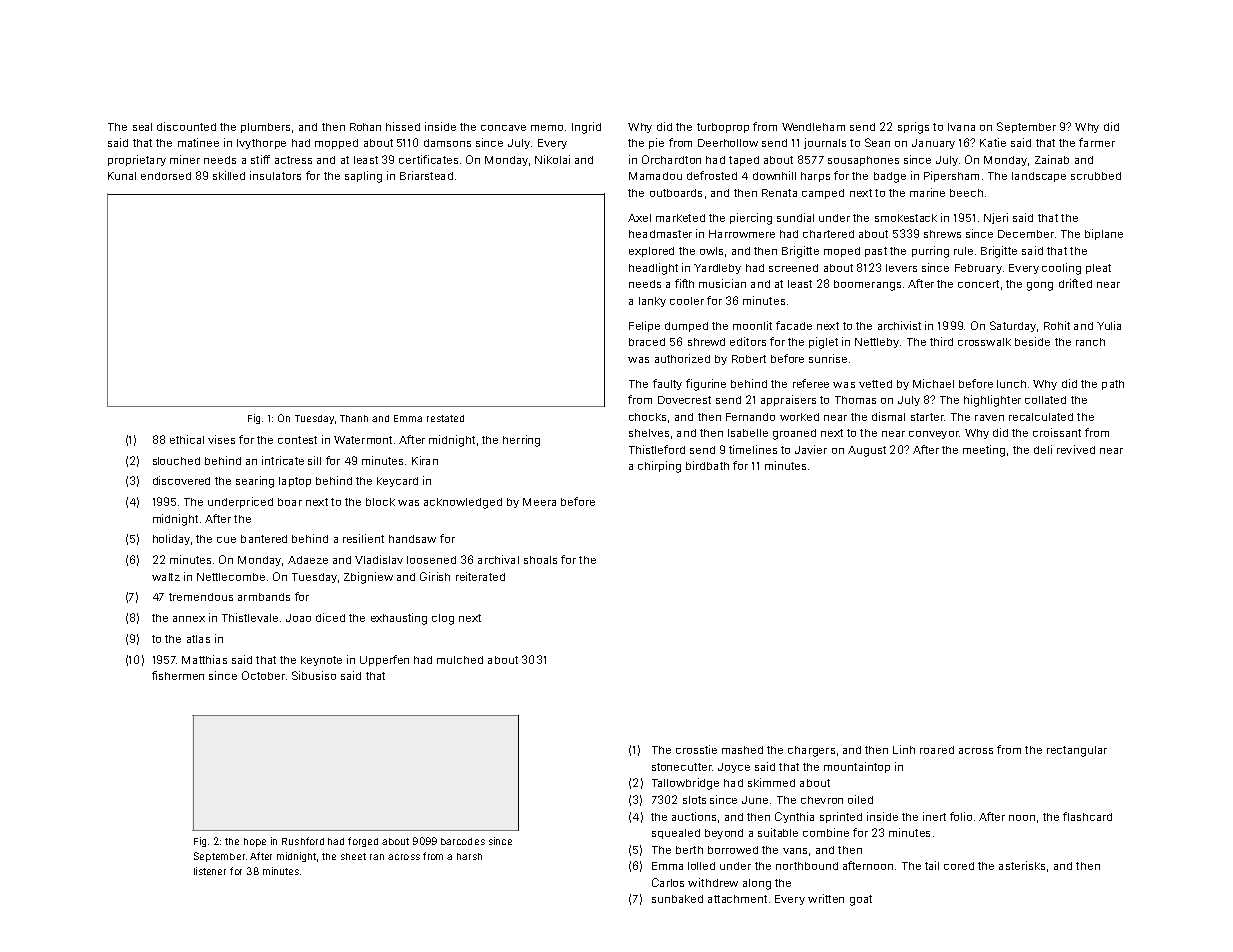 This page has height=952, width=1233. Describe the element at coordinates (989, 418) in the page. I see `raven` at that location.
